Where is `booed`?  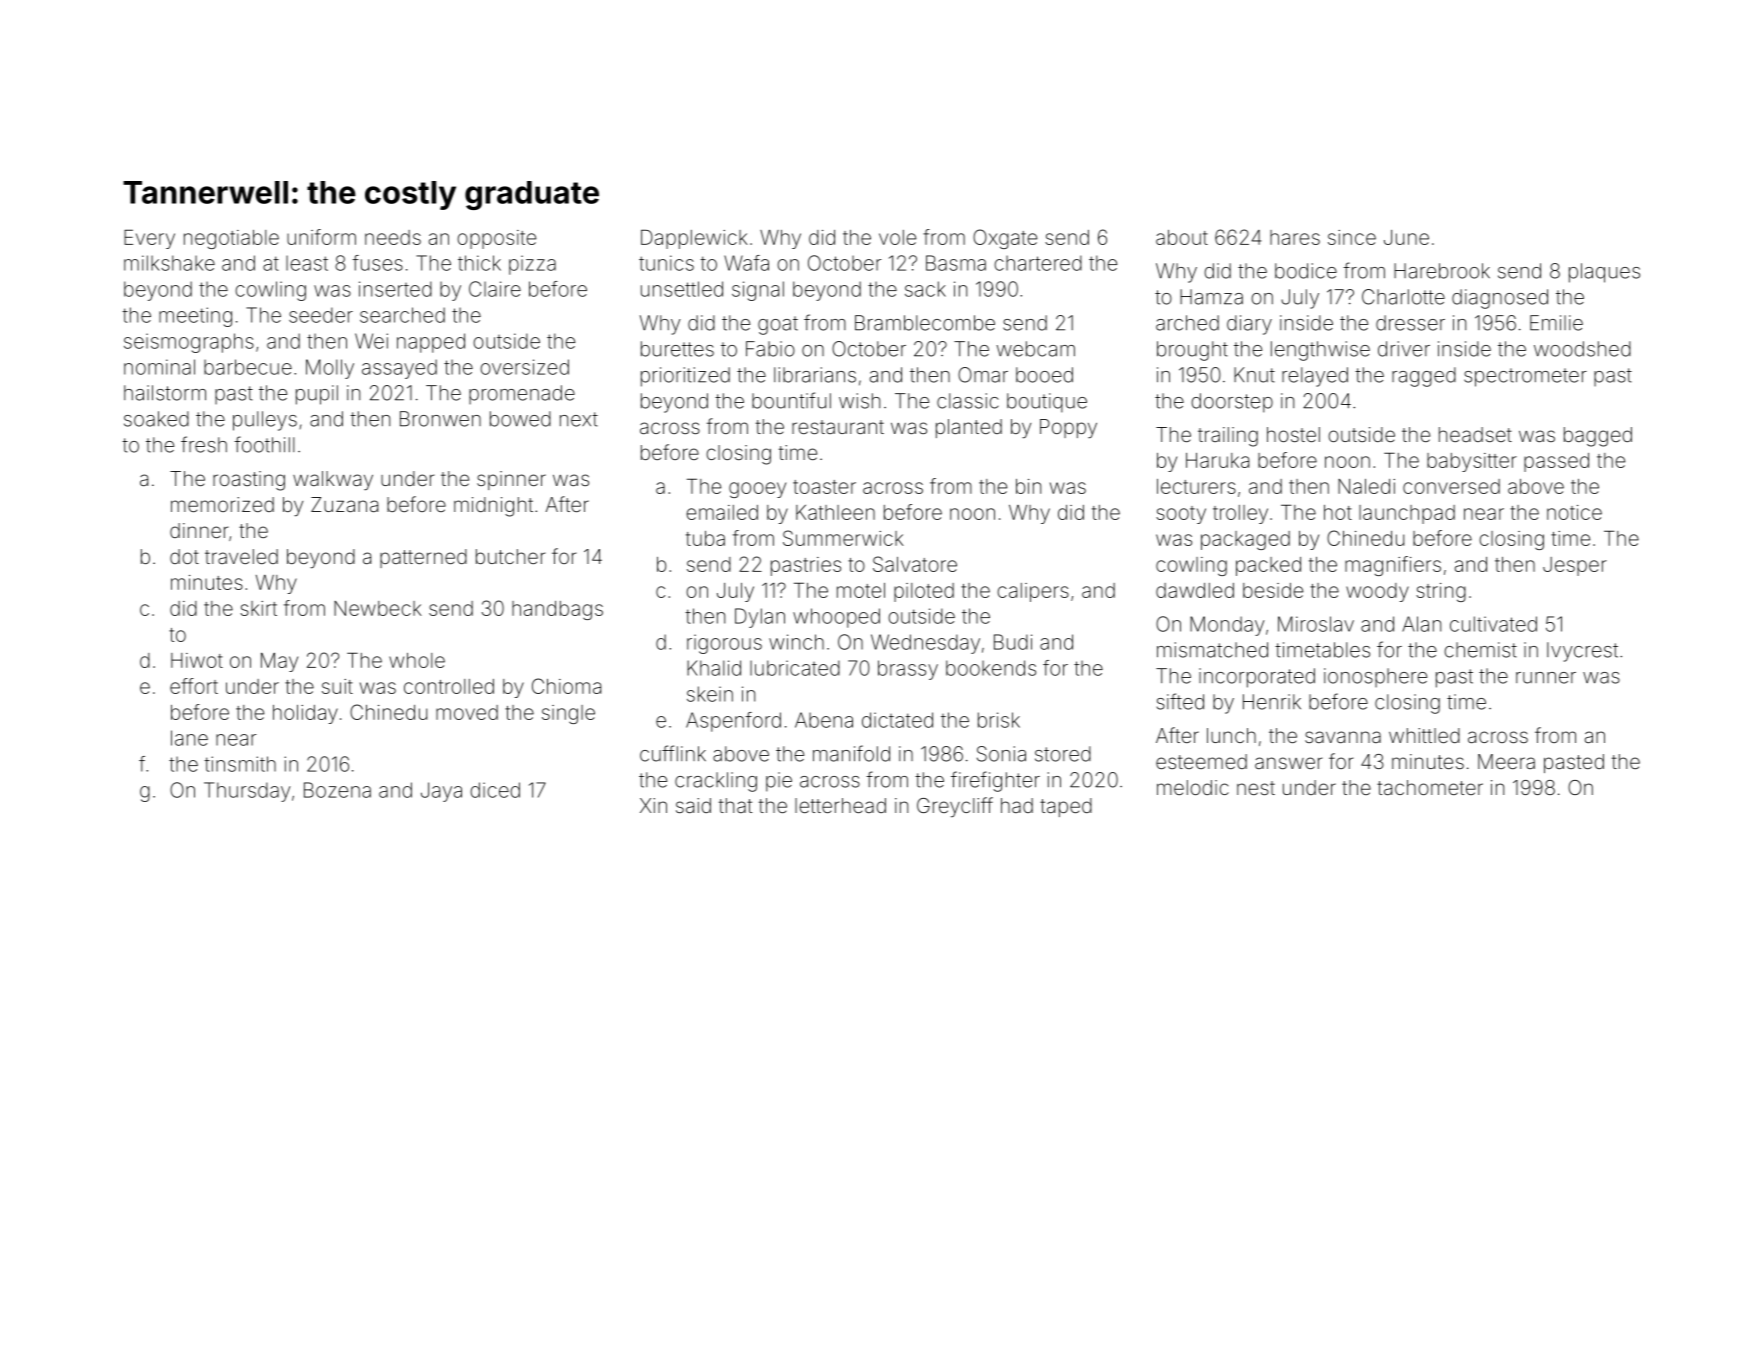
booed is located at coordinates (1044, 375).
